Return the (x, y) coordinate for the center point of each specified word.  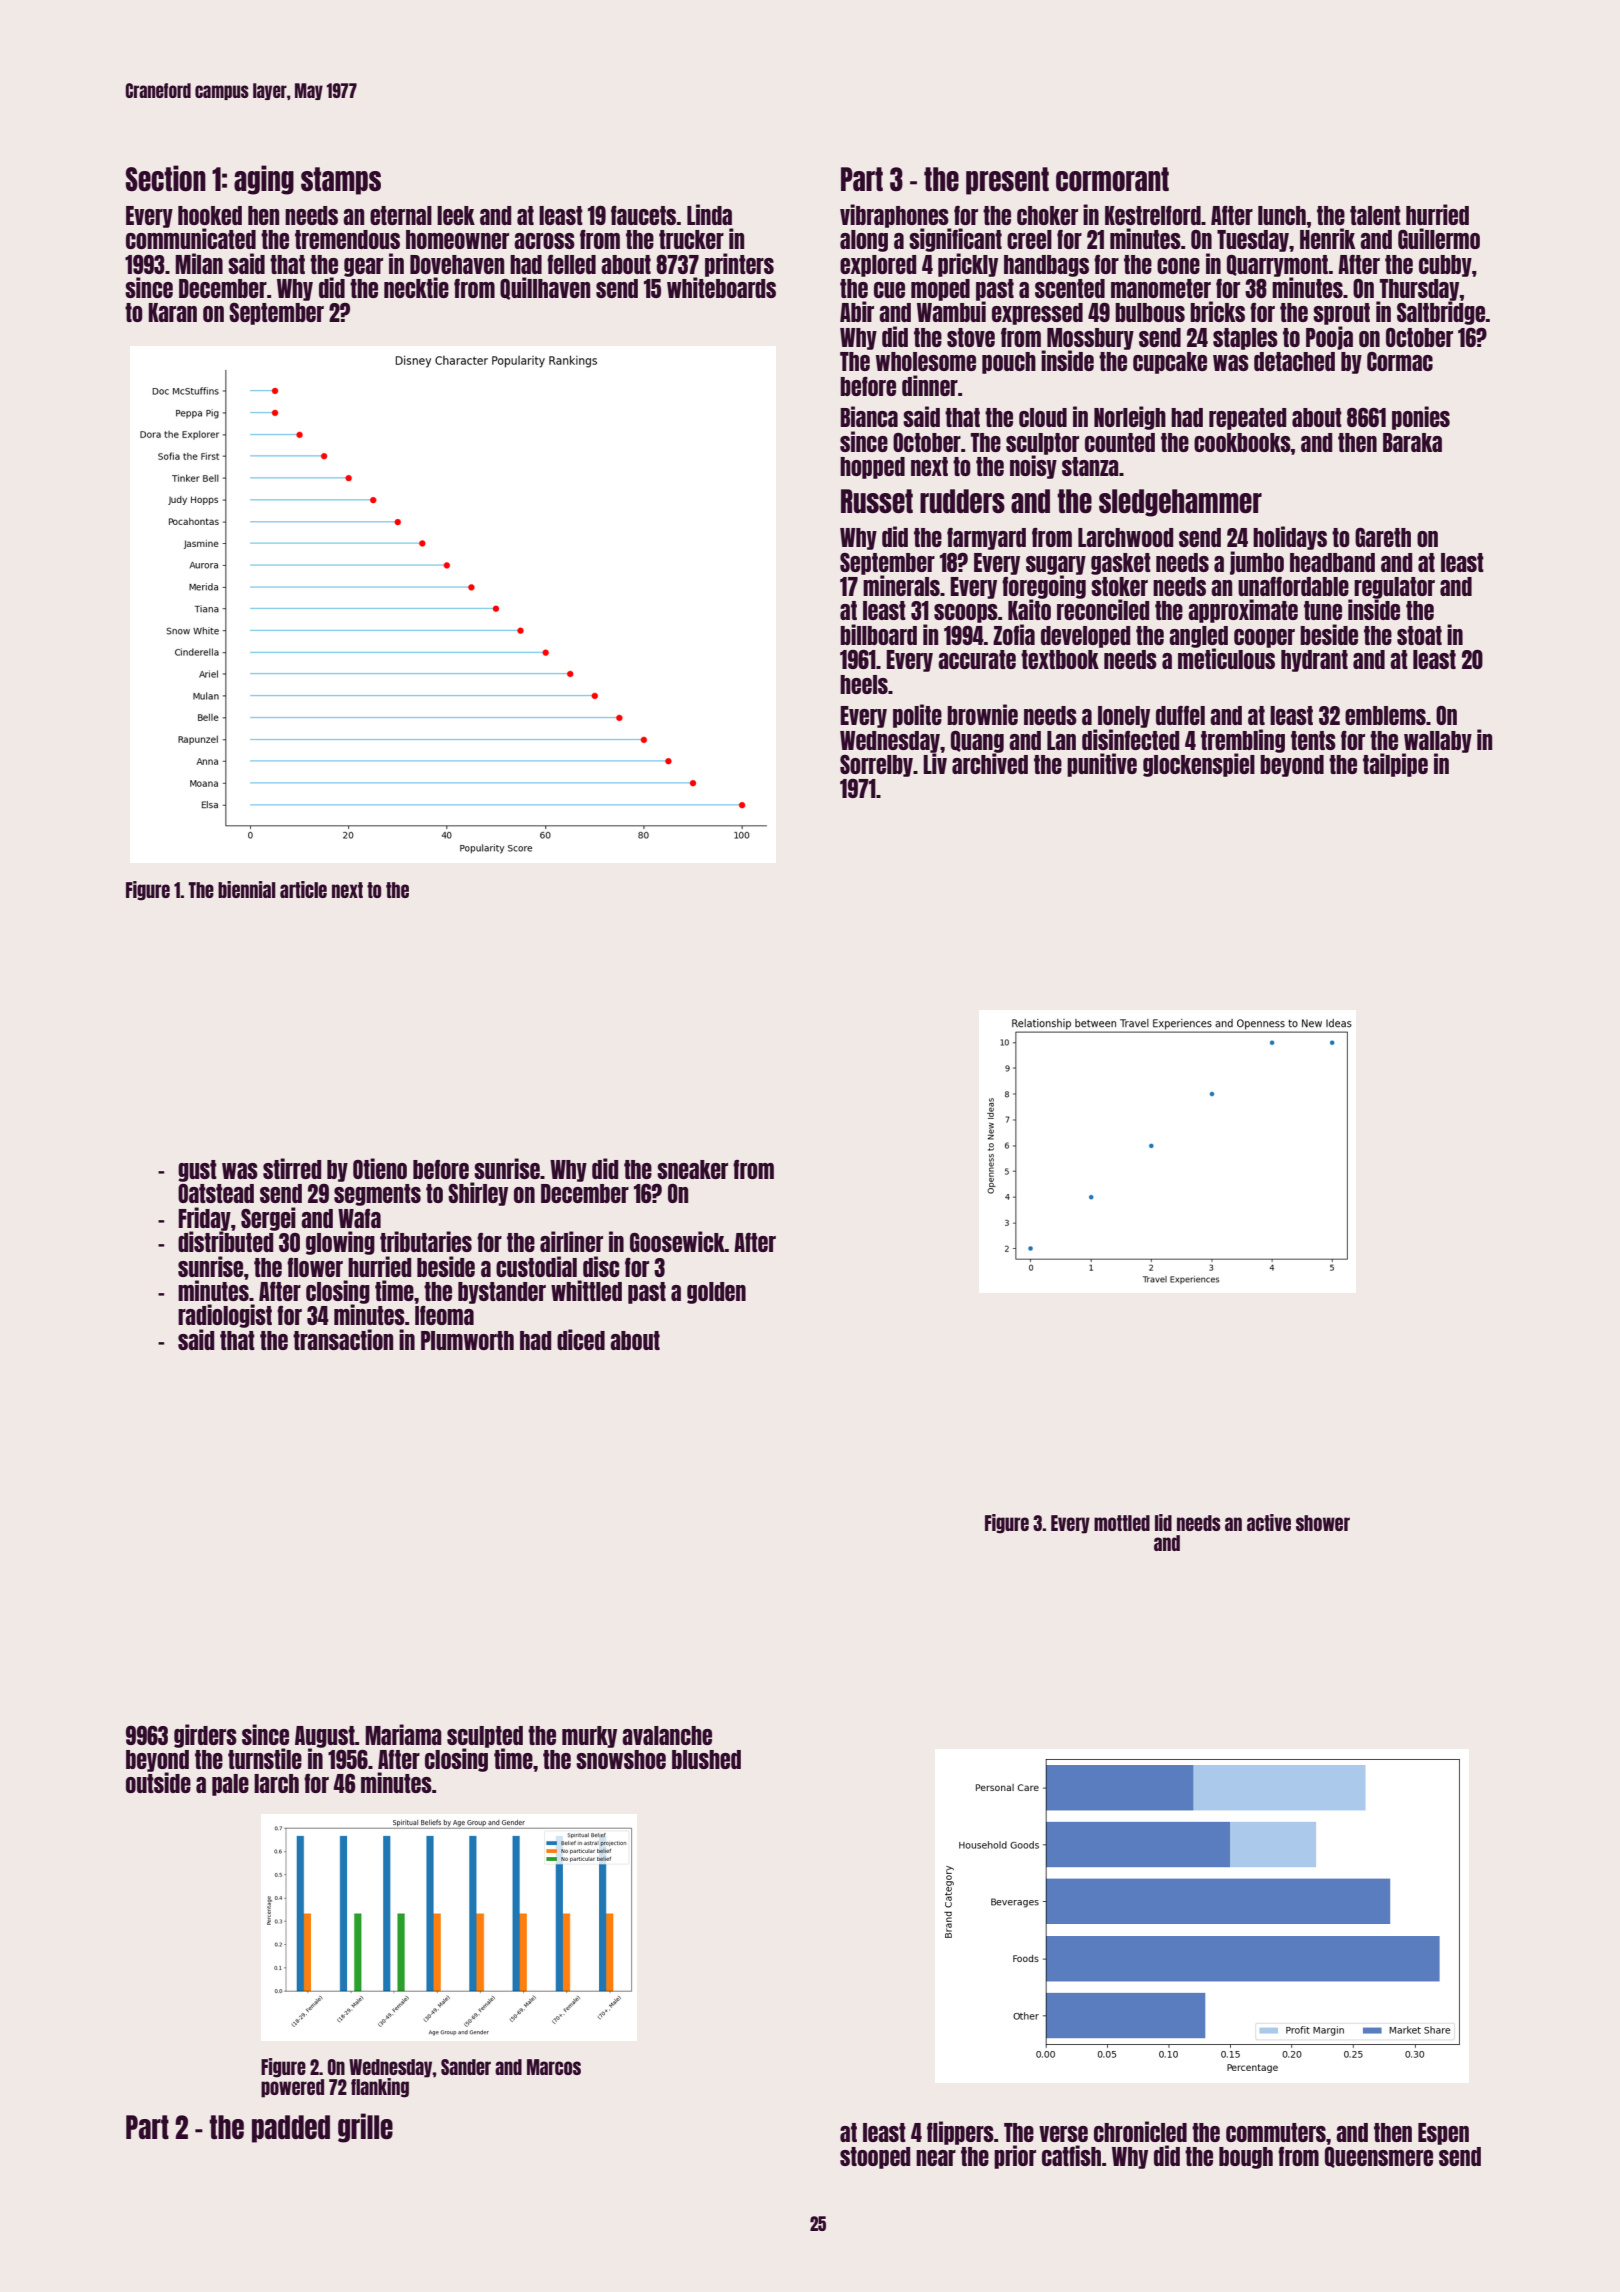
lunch (1282, 215)
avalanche (667, 1735)
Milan (199, 263)
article (303, 889)
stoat (1419, 635)
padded (291, 2129)
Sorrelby (876, 766)
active (1269, 1522)
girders (205, 1736)
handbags (1046, 266)
